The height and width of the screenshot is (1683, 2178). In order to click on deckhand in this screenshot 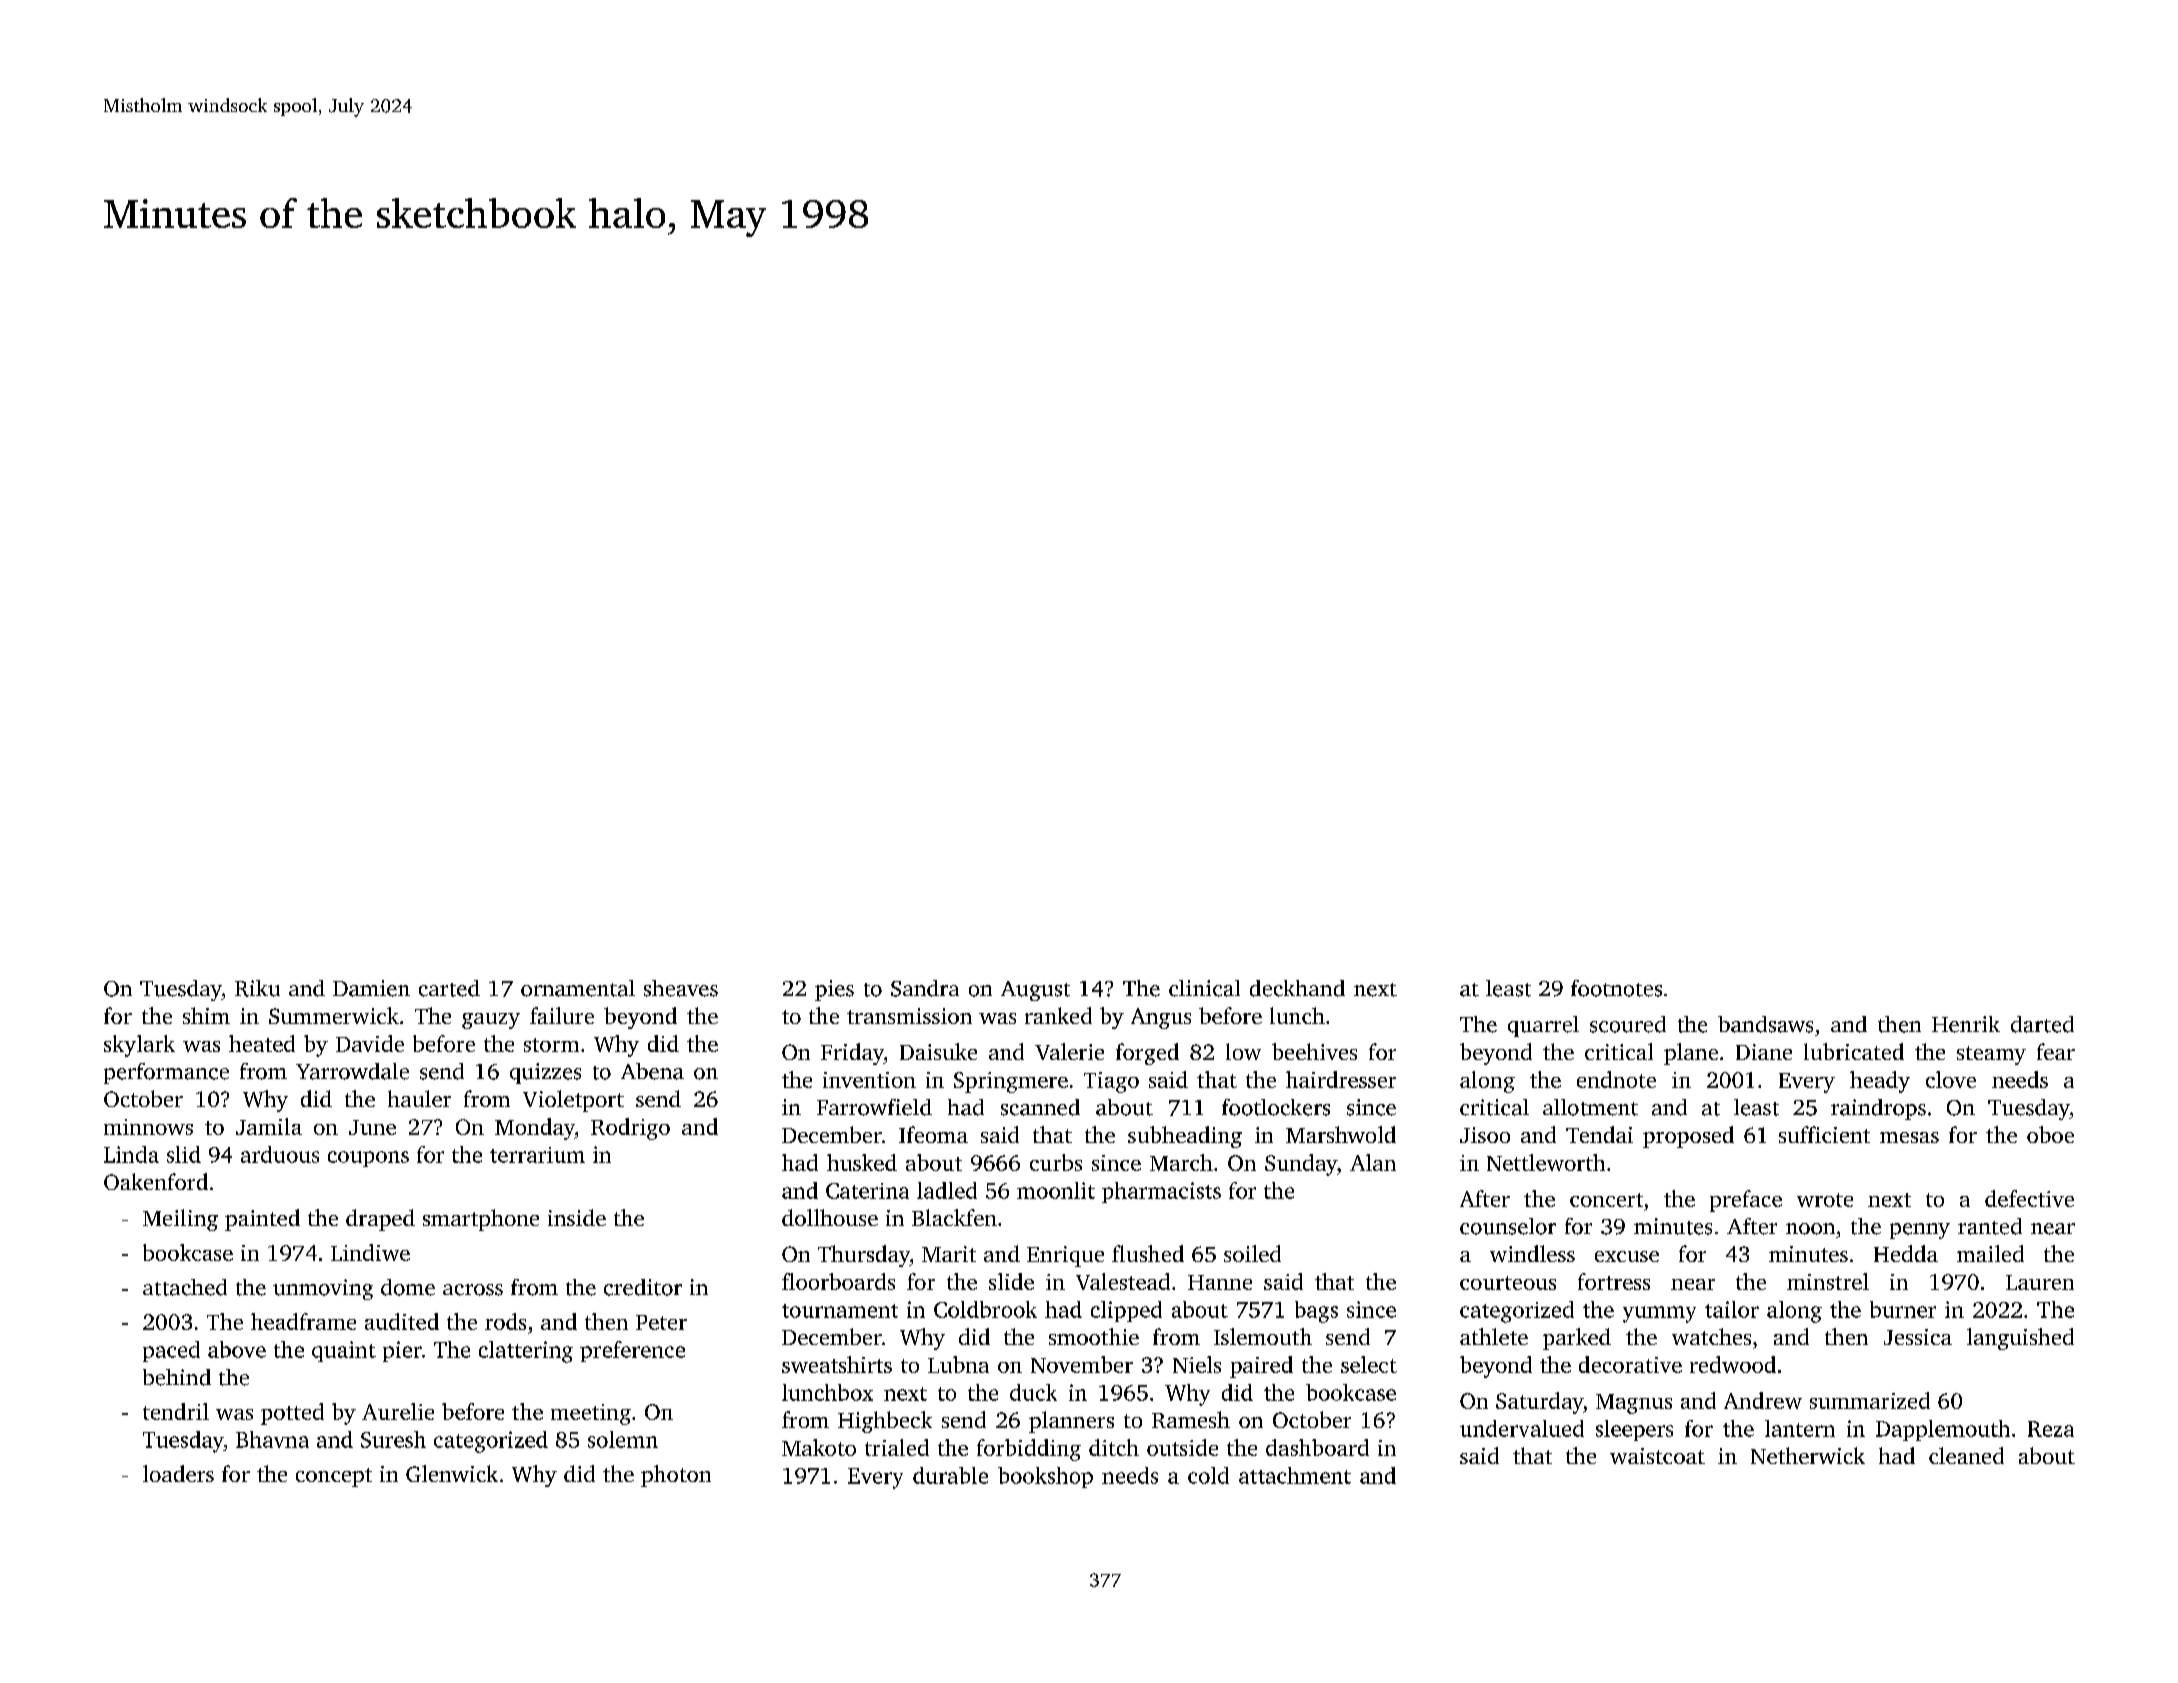, I will do `click(1297, 988)`.
